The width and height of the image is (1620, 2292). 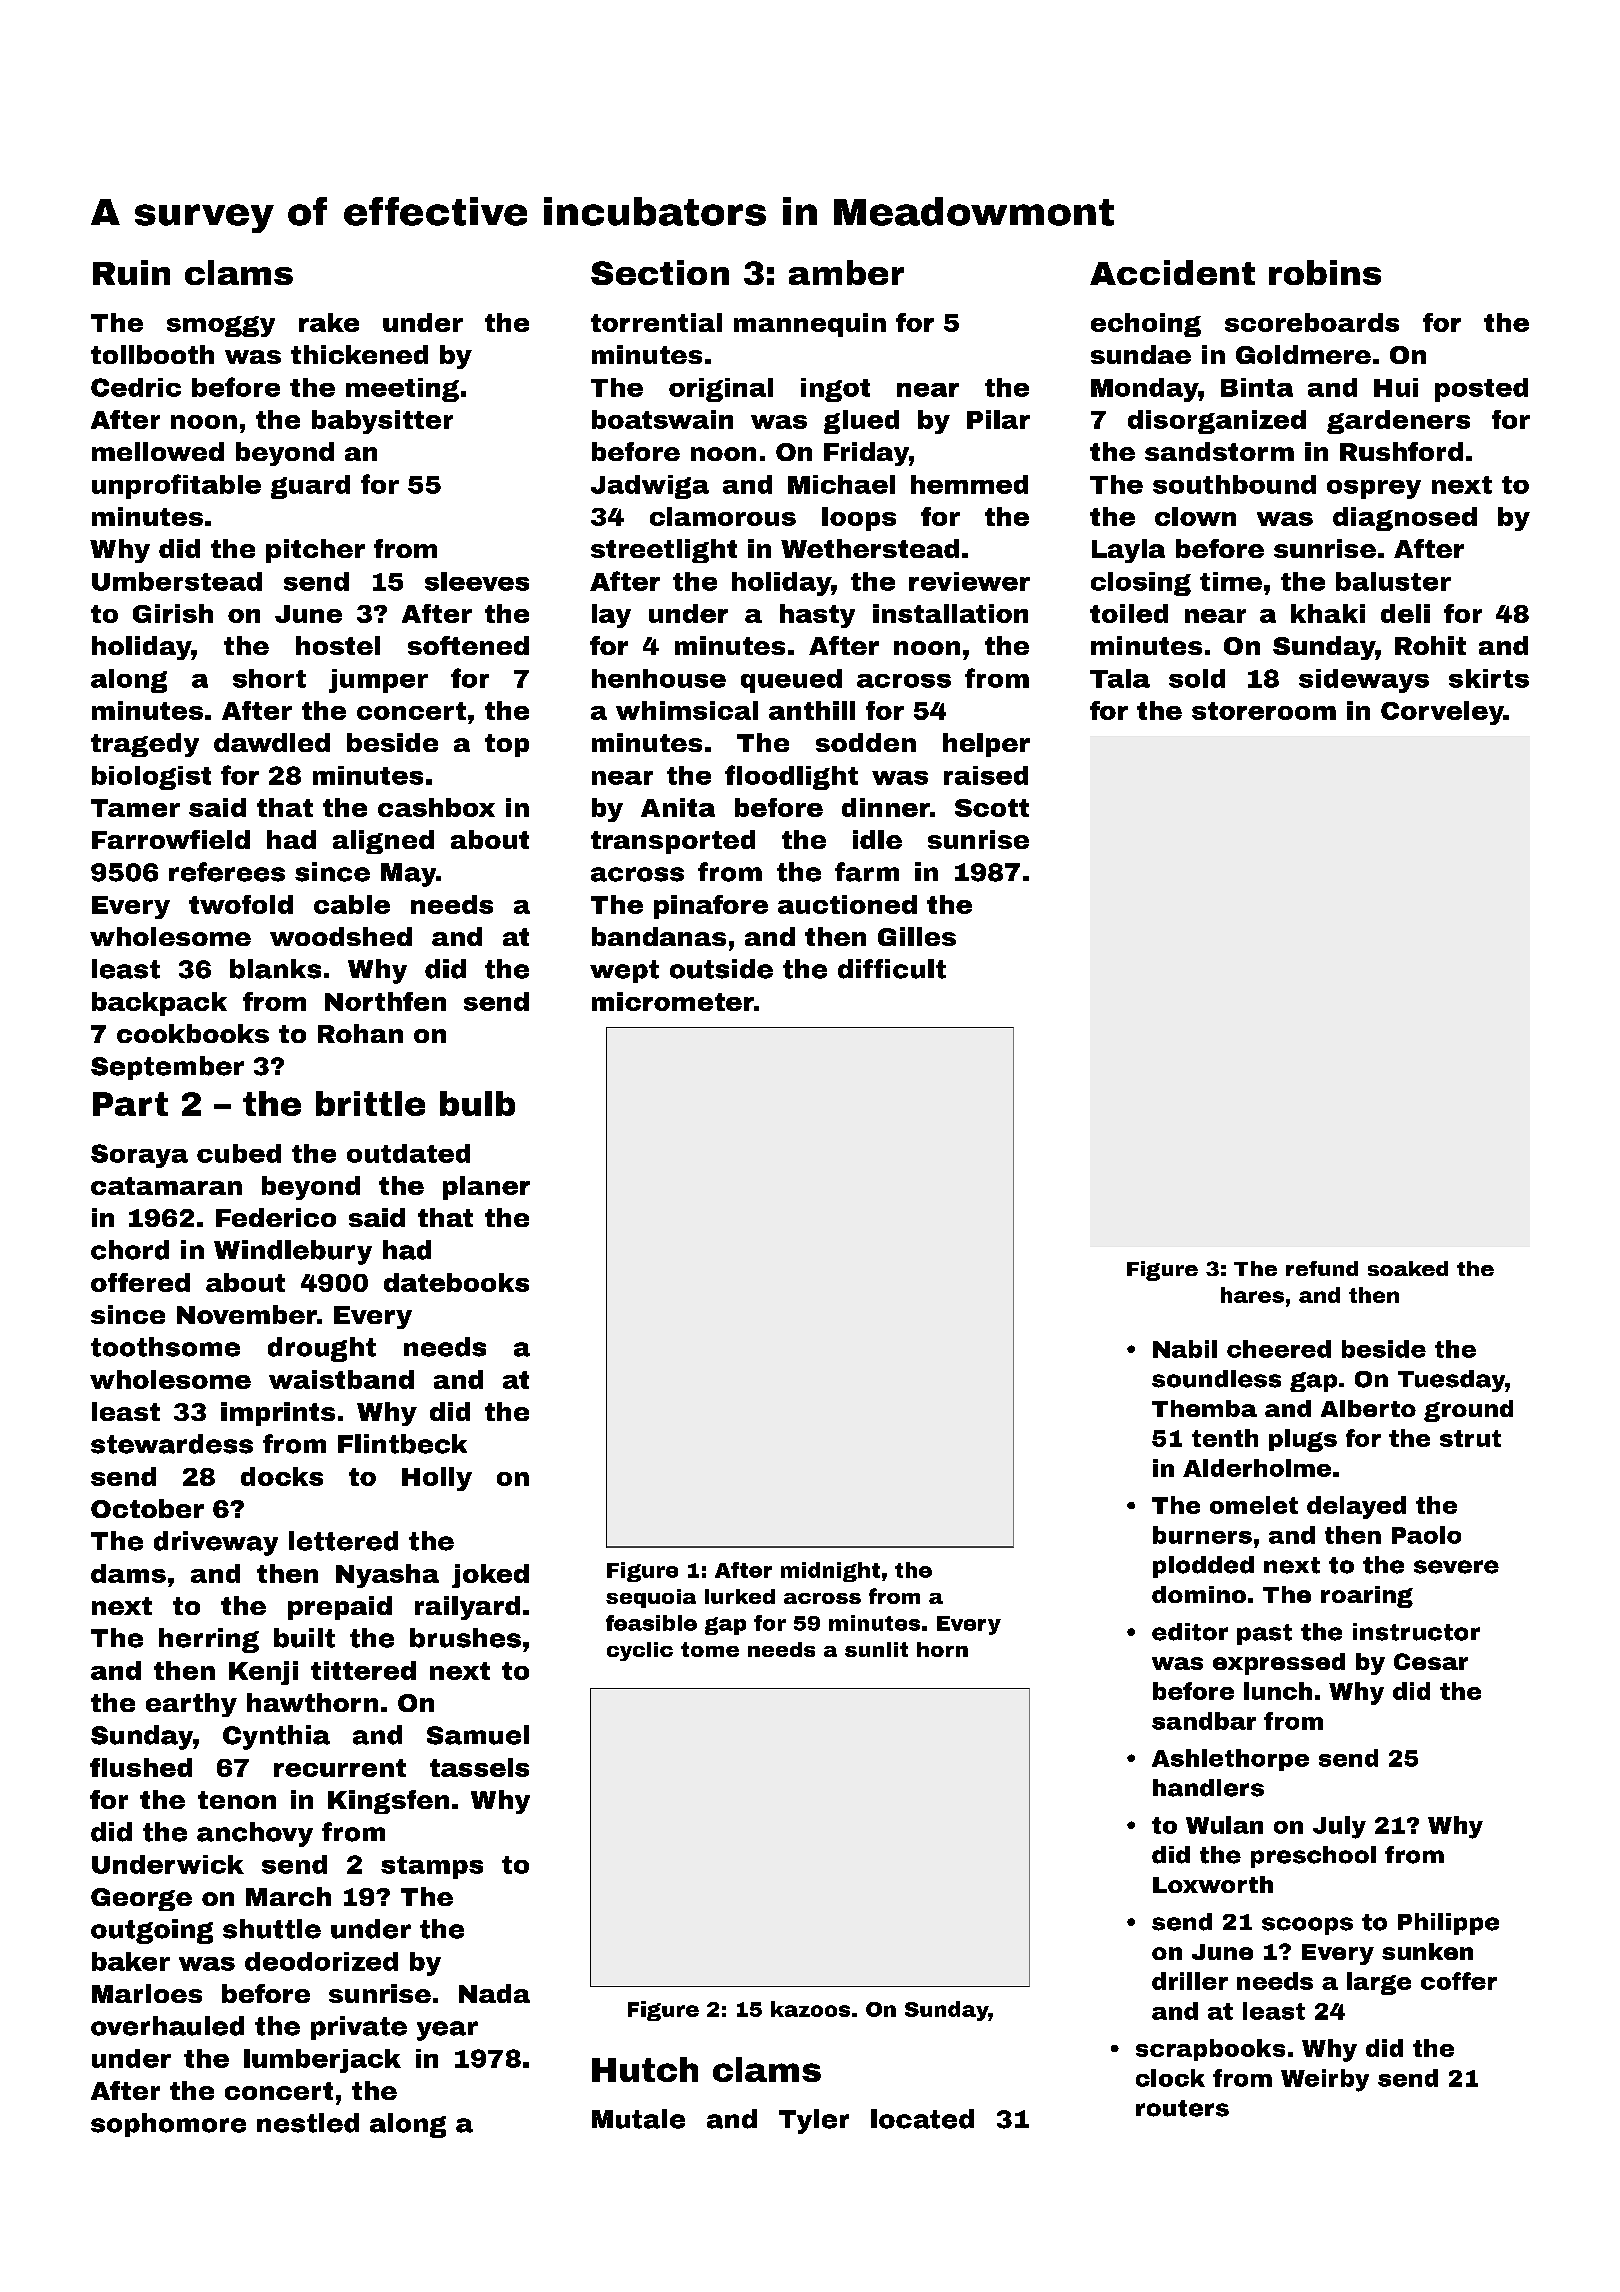 What do you see at coordinates (304, 1638) in the image?
I see `built` at bounding box center [304, 1638].
